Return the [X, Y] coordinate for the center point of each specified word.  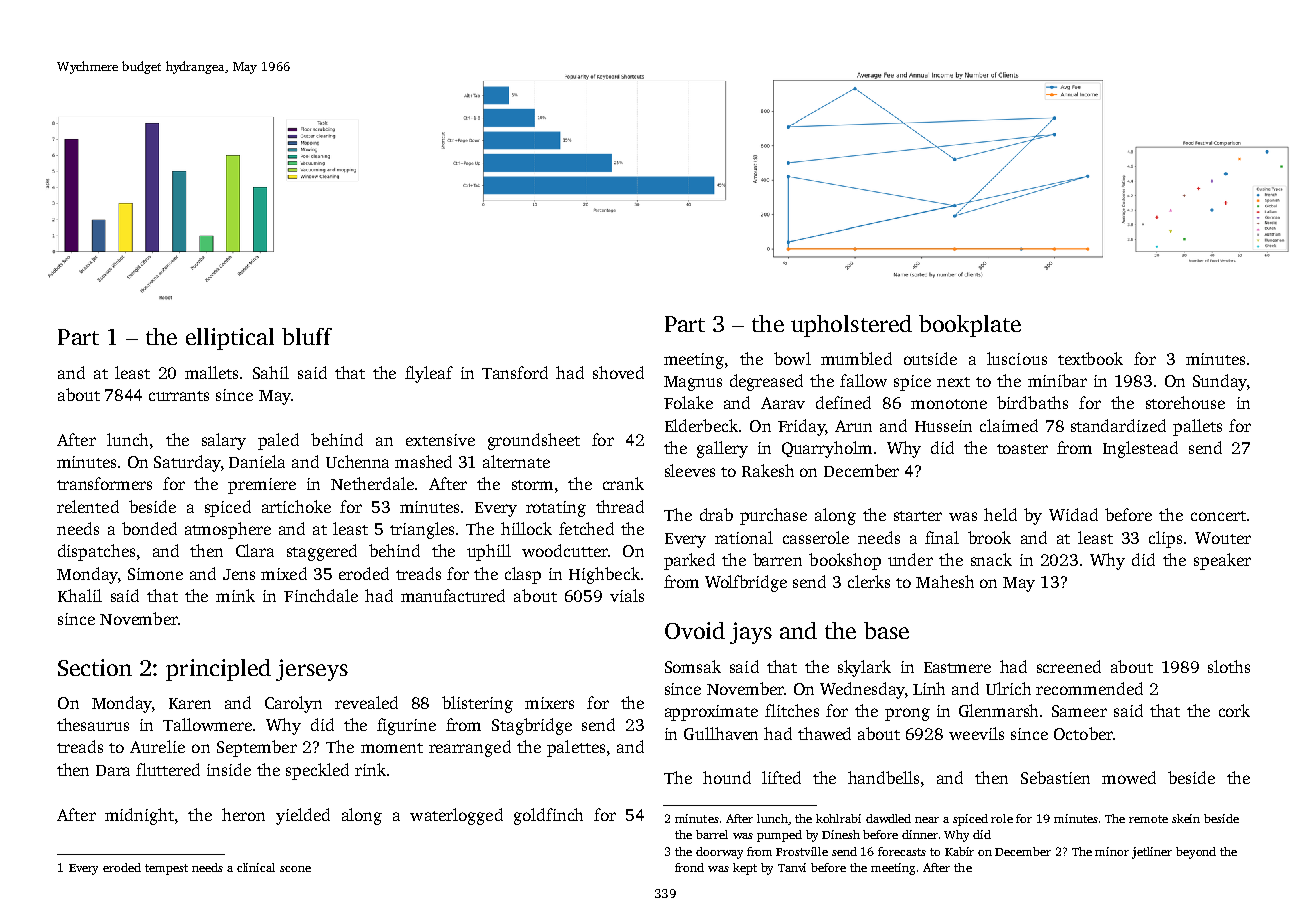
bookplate [970, 326]
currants [179, 396]
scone [295, 869]
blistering [477, 704]
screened [1069, 666]
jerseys [312, 670]
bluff [307, 336]
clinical [256, 867]
